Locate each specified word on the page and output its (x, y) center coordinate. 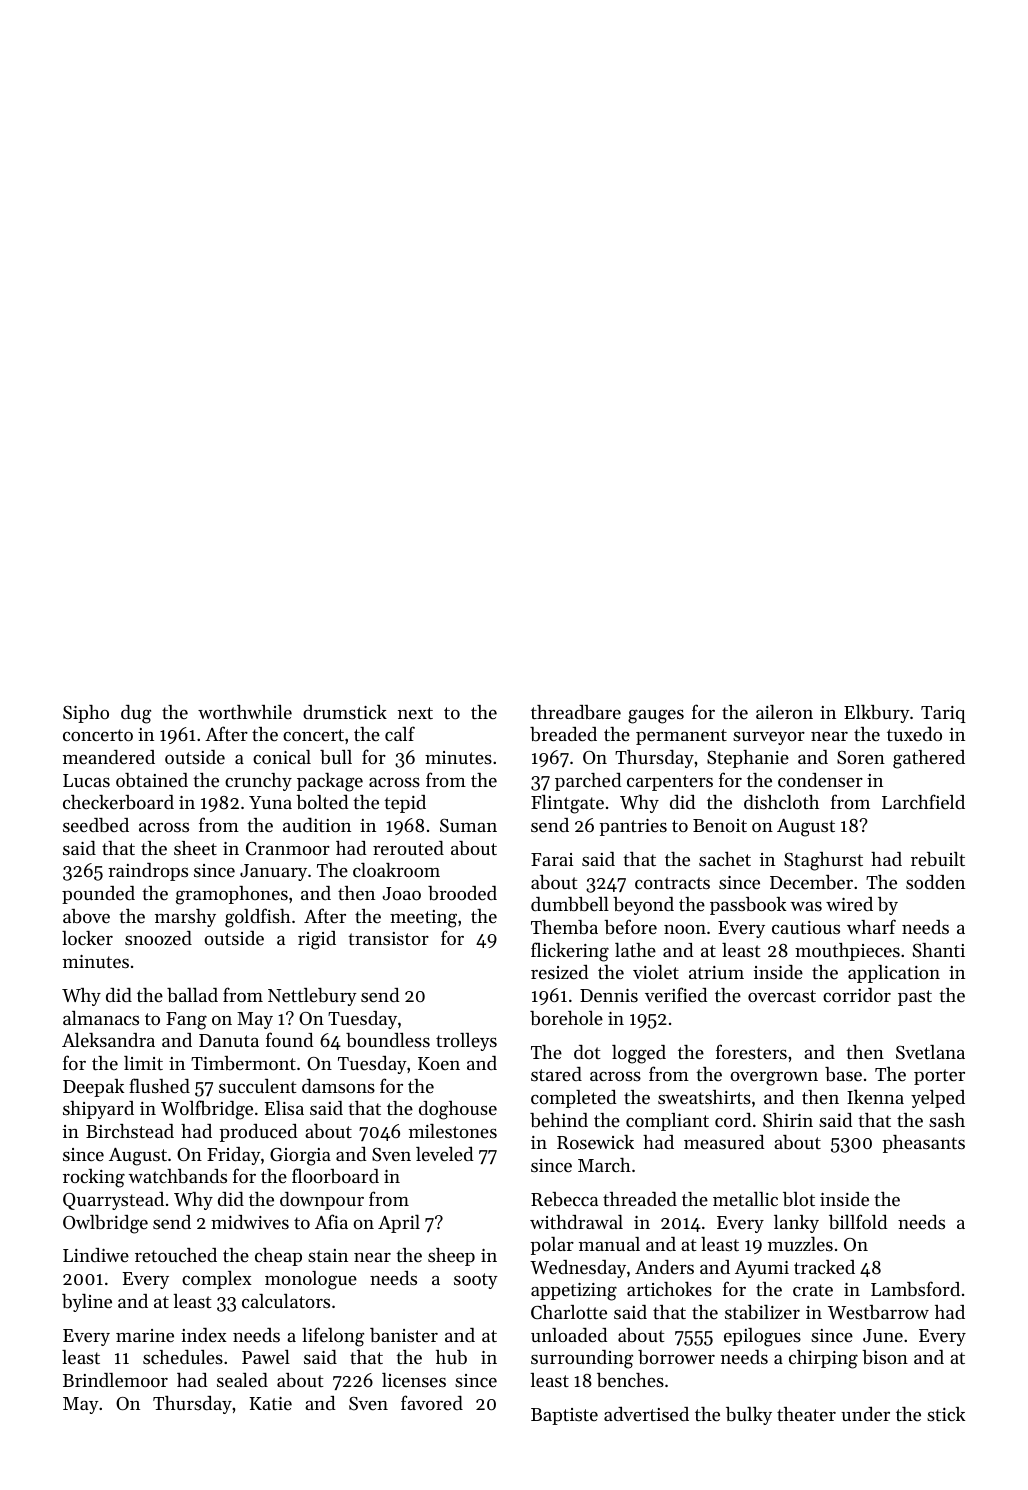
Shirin (788, 1120)
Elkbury (877, 714)
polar (552, 1246)
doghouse (458, 1110)
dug (136, 714)
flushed (159, 1085)
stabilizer (762, 1312)
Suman (468, 826)
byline (87, 1303)
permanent (681, 737)
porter (939, 1077)
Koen (439, 1063)
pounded (98, 895)
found (290, 1039)
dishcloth (781, 802)
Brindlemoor (115, 1380)
